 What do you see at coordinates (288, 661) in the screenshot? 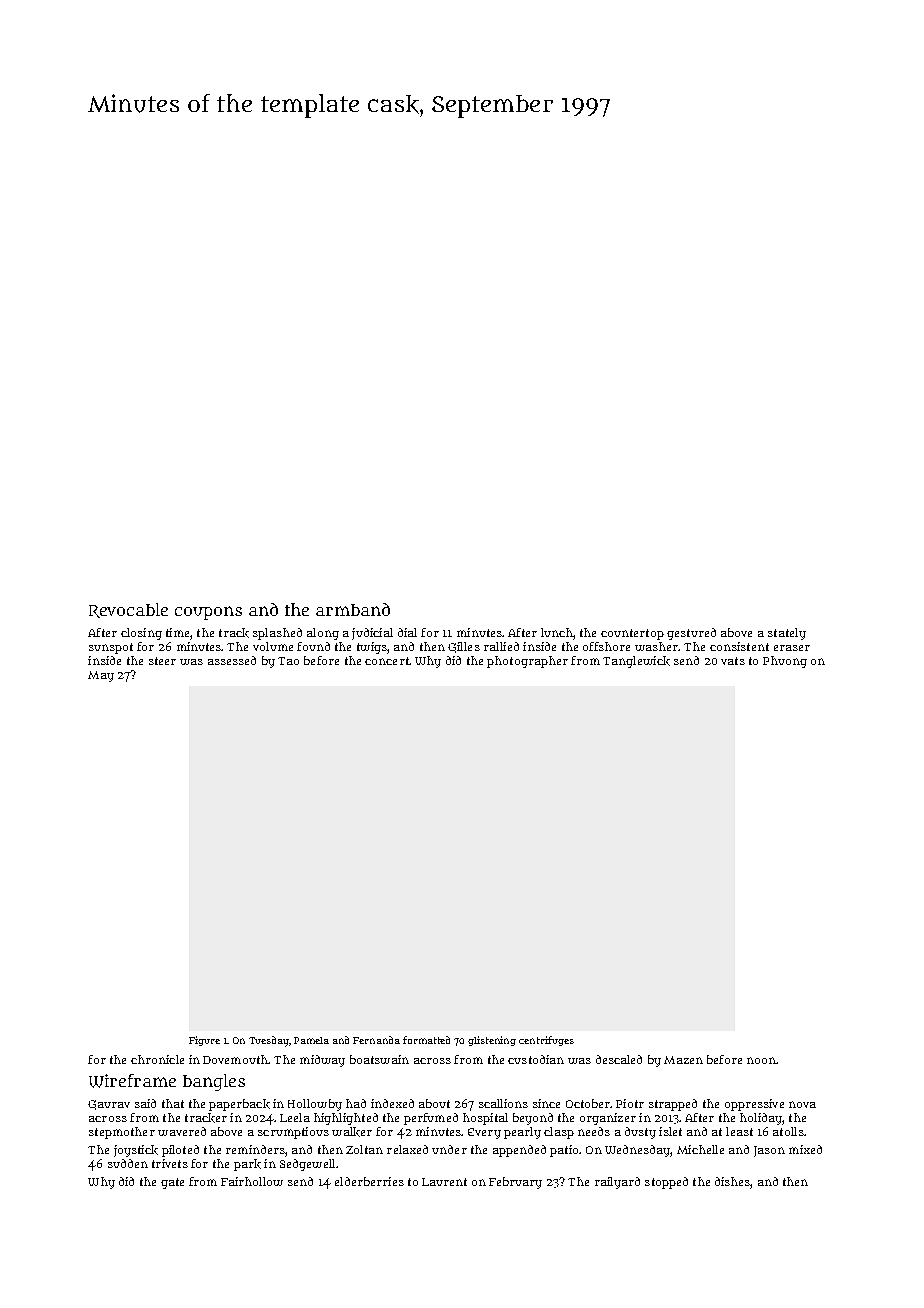
I see `Tao` at bounding box center [288, 661].
